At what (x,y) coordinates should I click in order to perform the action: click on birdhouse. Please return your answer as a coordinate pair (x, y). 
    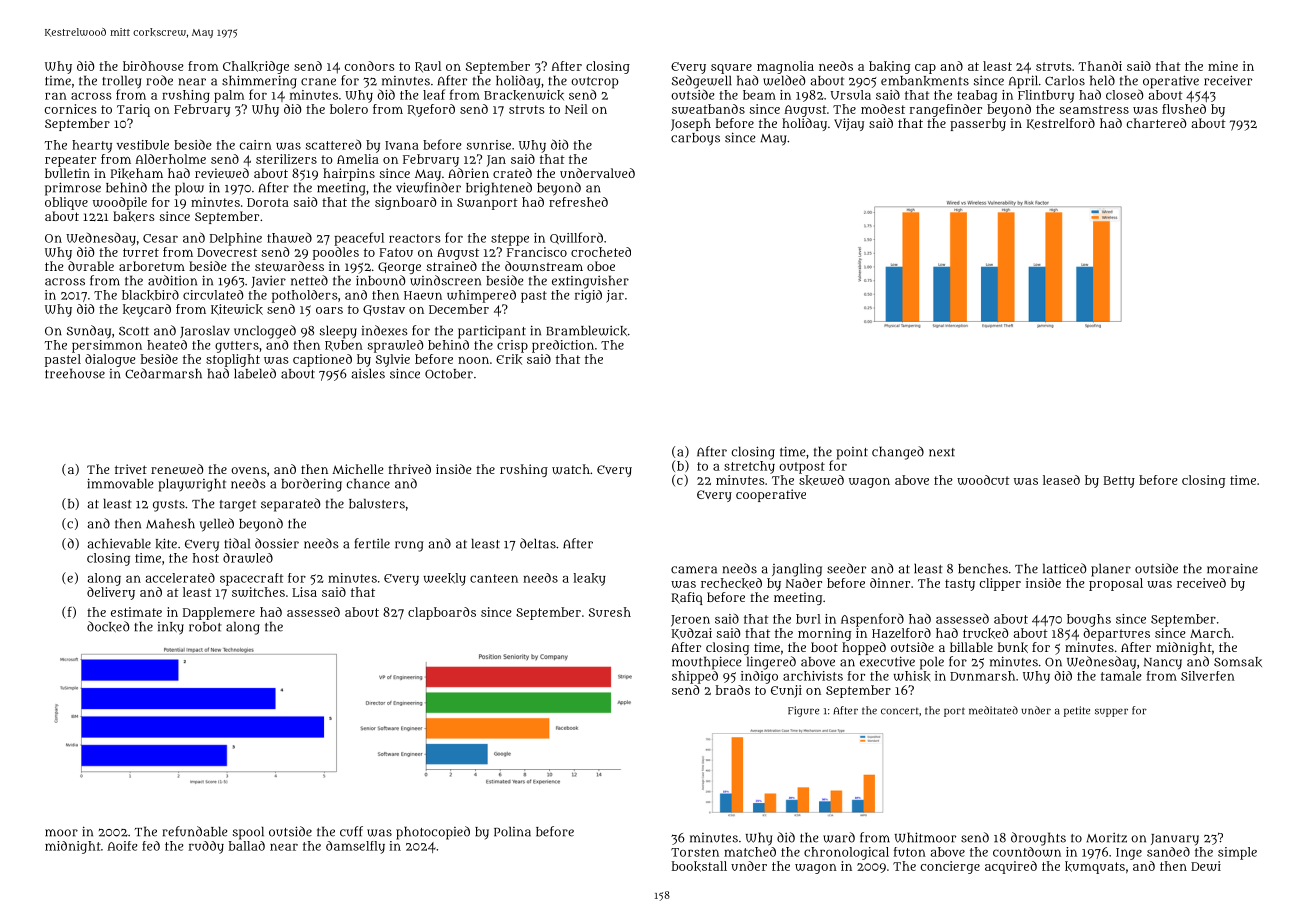
    Looking at the image, I should click on (153, 66).
